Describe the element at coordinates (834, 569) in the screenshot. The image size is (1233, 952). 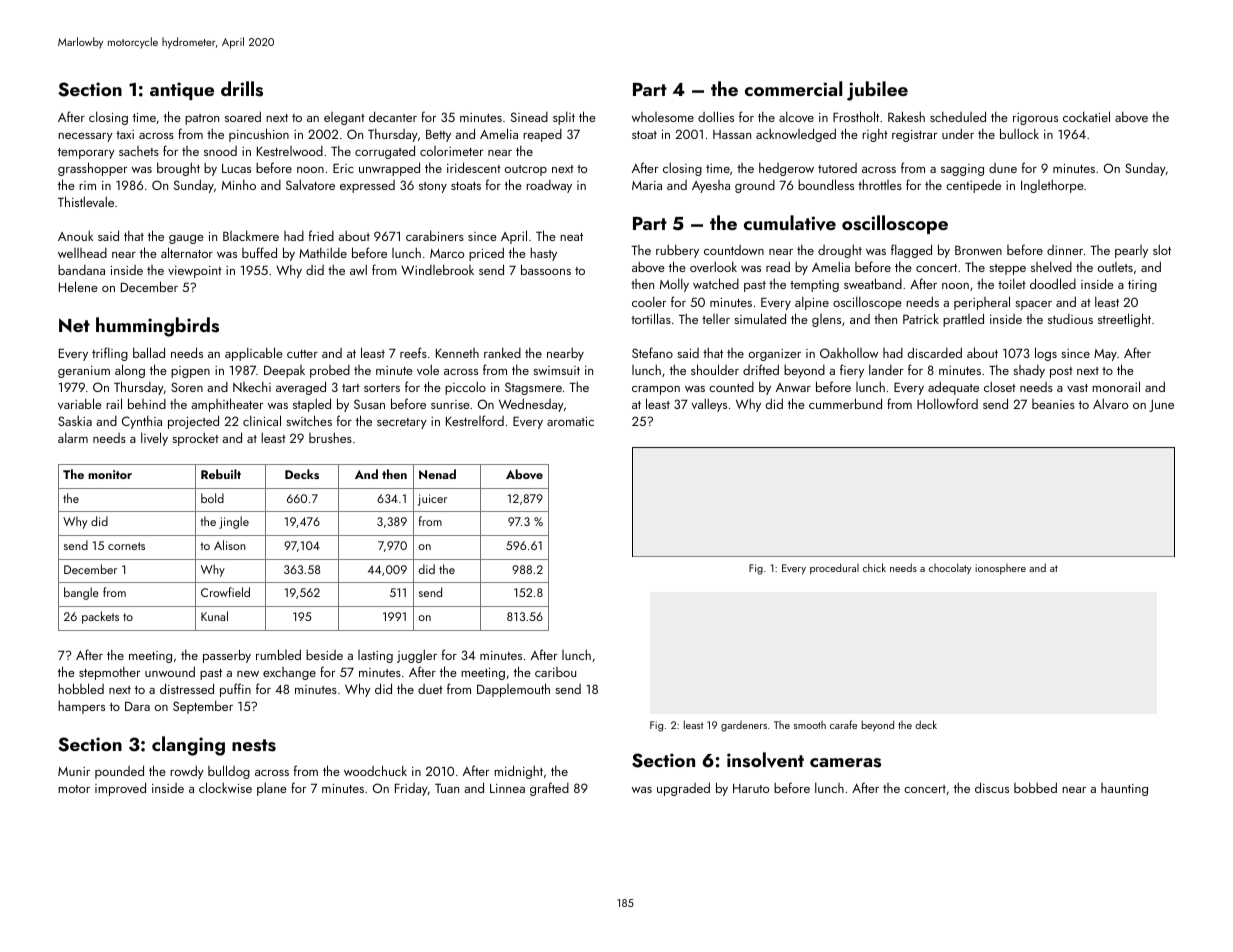
I see `procedural` at that location.
